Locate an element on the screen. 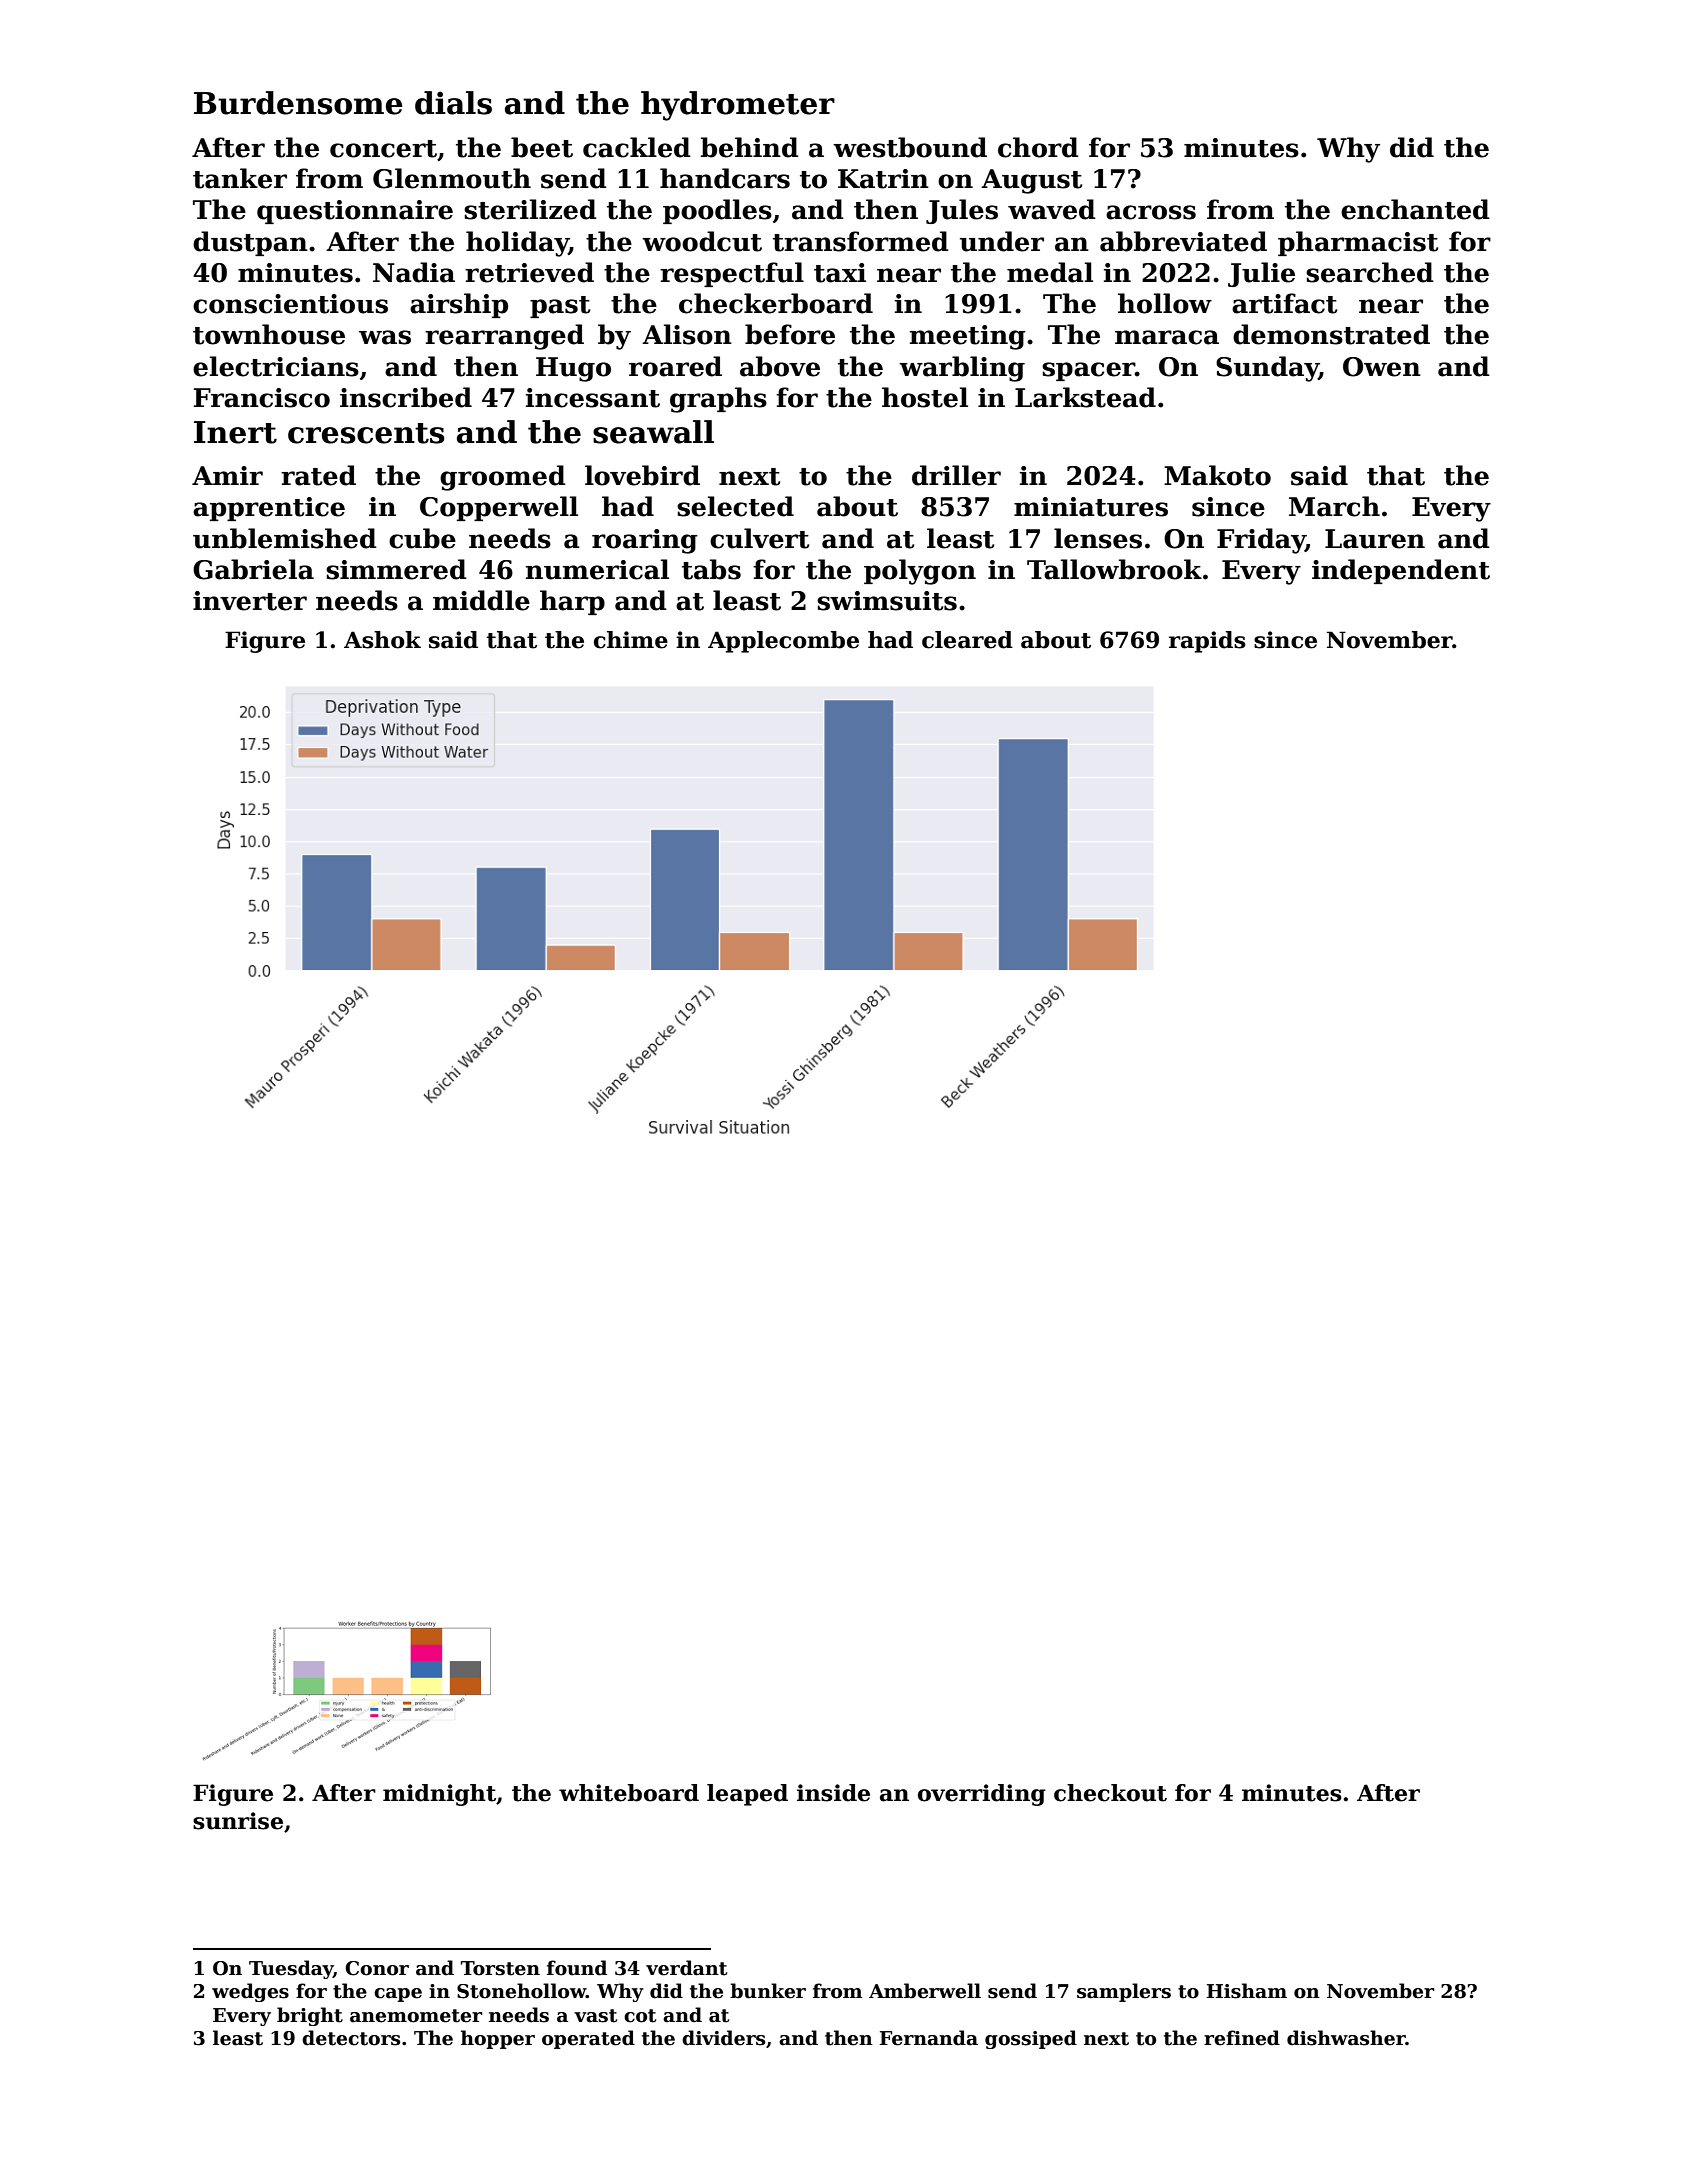 Image resolution: width=1683 pixels, height=2178 pixels. chime is located at coordinates (631, 640).
